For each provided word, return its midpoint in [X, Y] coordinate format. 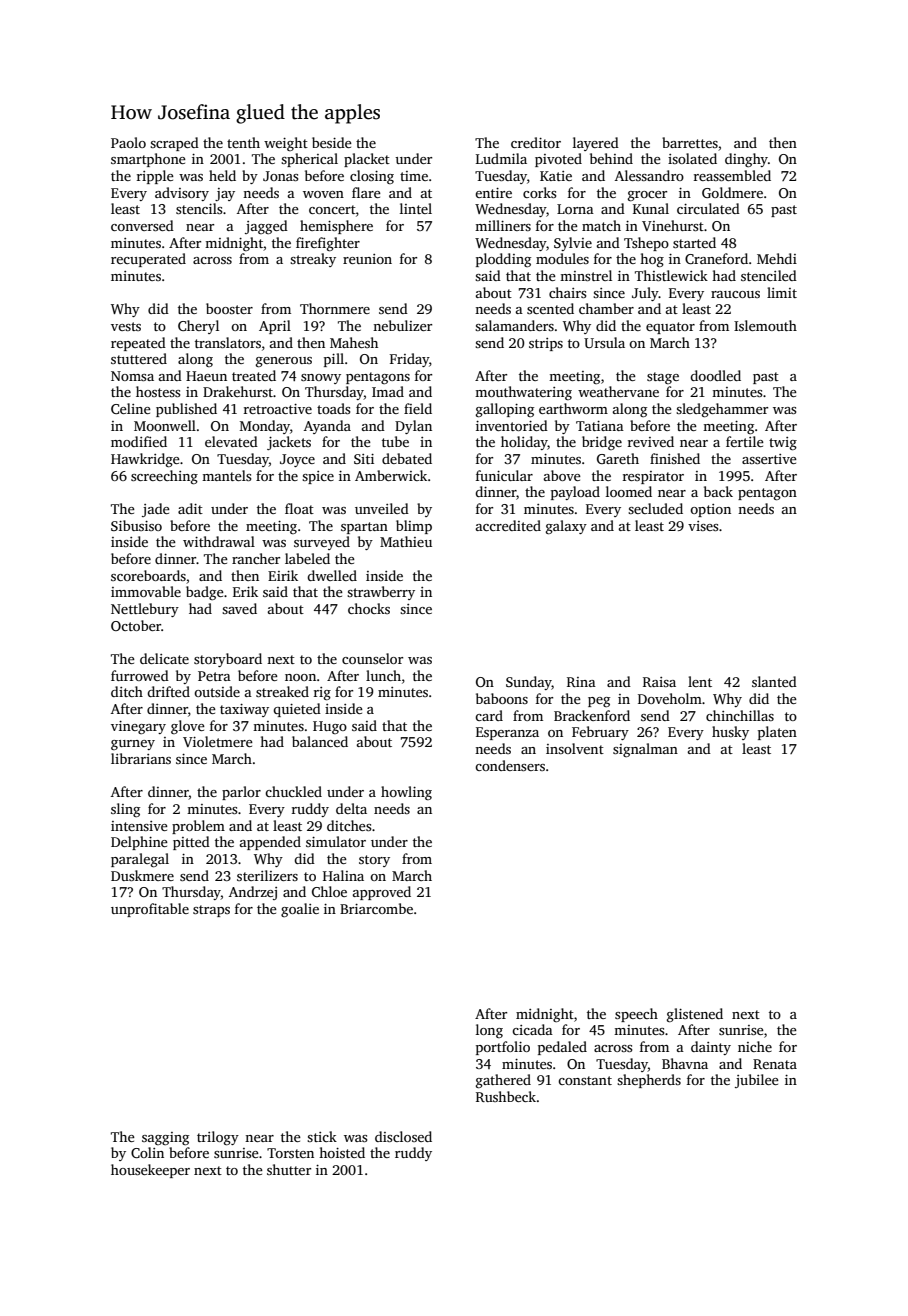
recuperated [148, 260]
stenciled [769, 275]
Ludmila [501, 158]
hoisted [342, 1152]
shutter [289, 1169]
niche [755, 1046]
